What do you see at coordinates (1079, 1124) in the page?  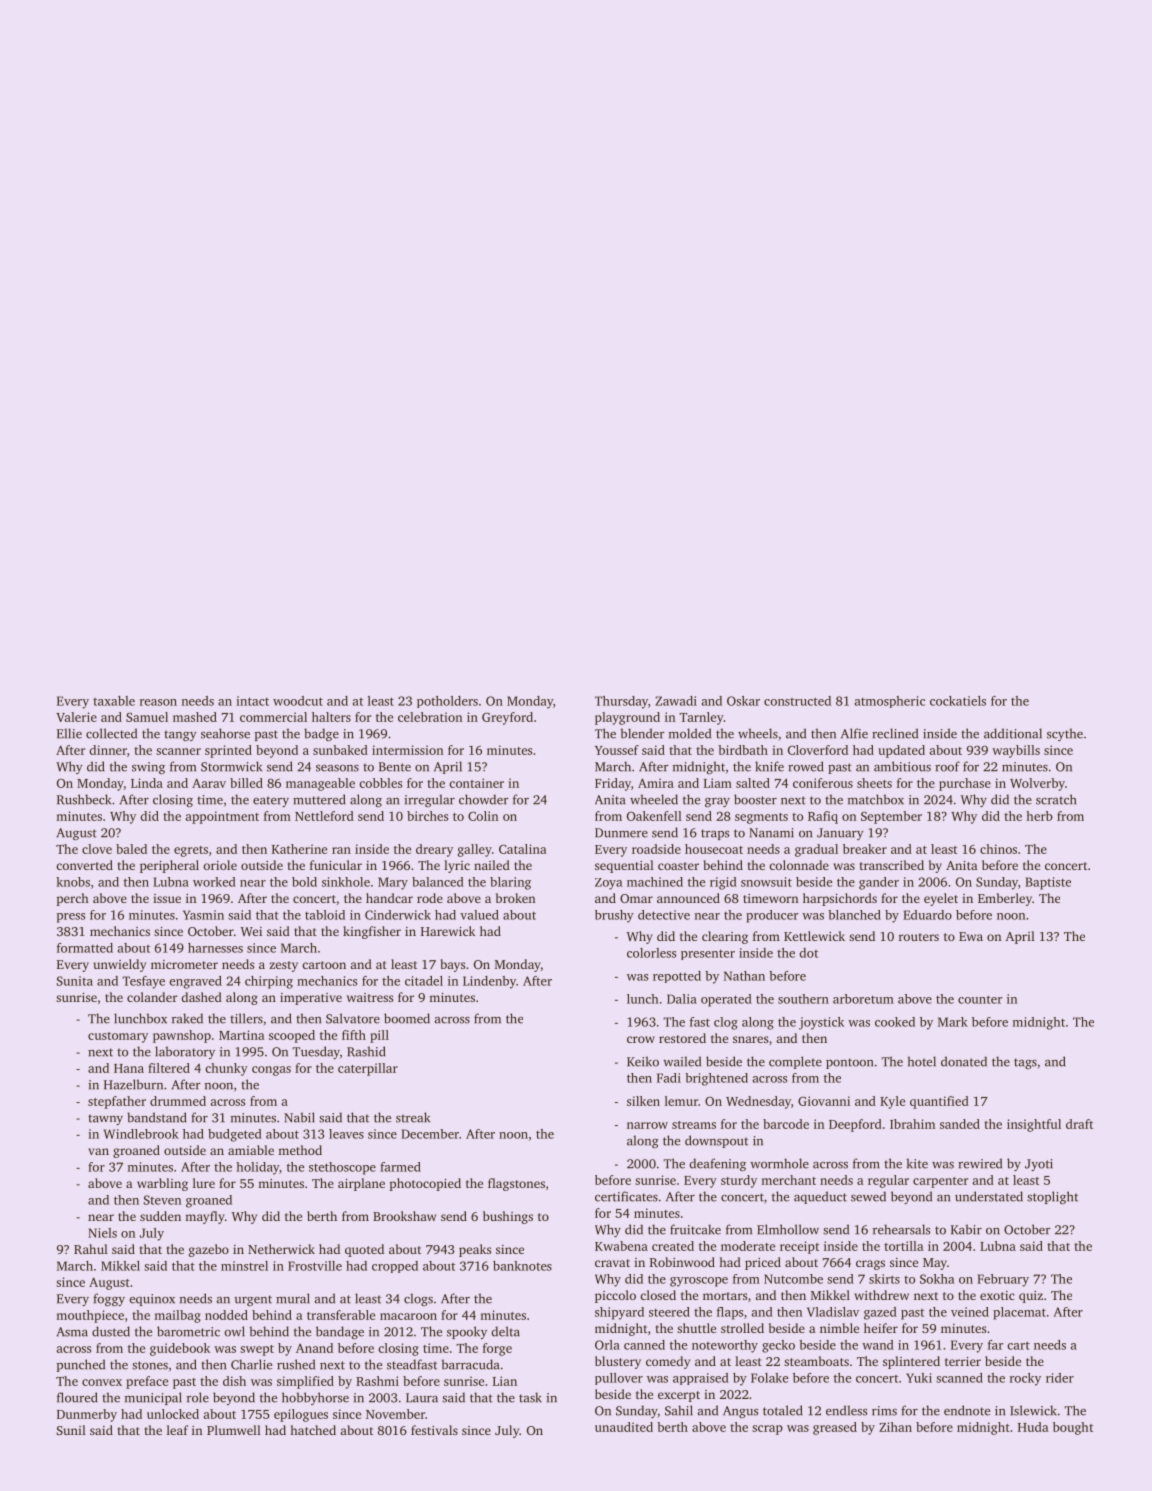 I see `draft` at bounding box center [1079, 1124].
